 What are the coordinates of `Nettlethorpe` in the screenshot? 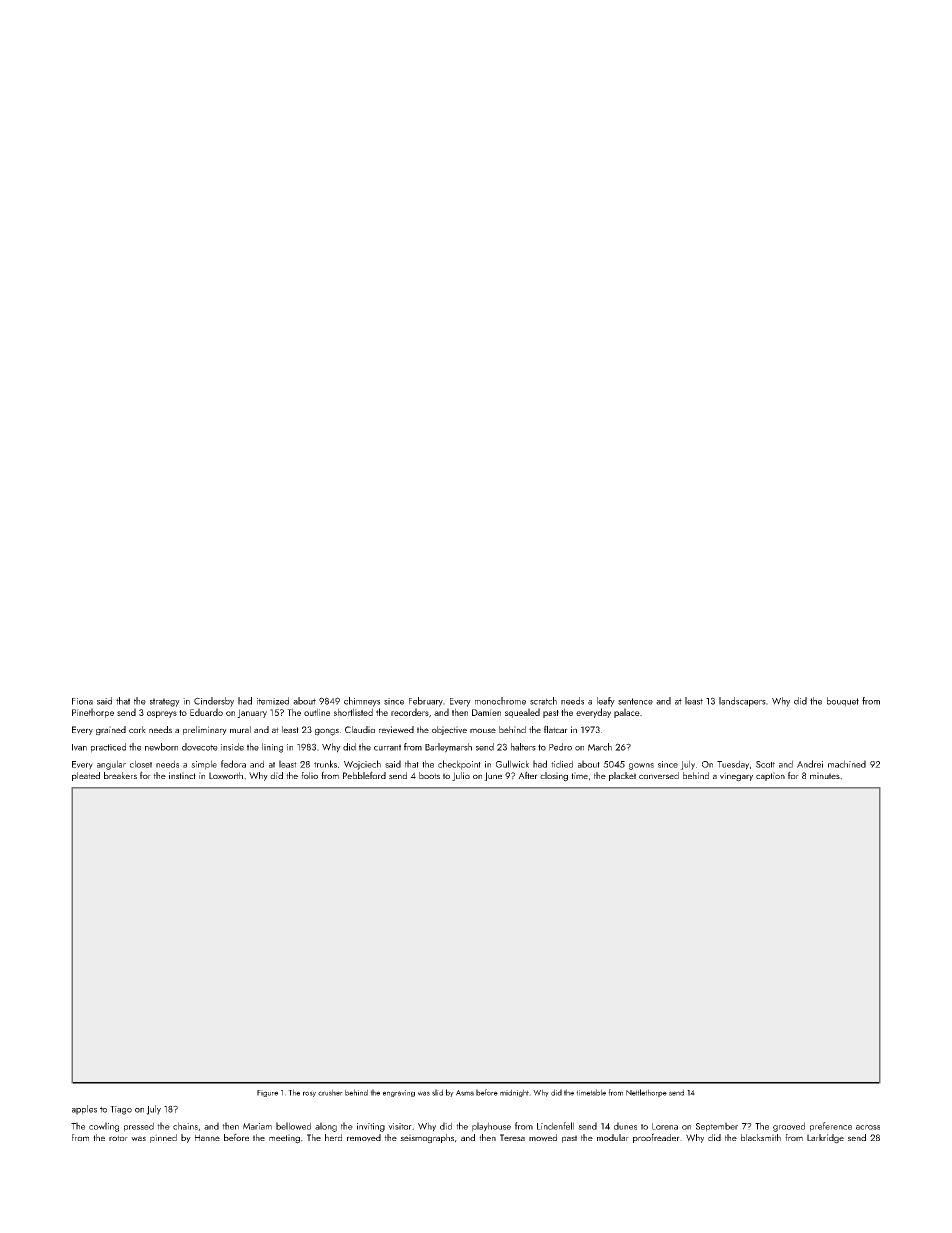 It's located at (646, 1093).
